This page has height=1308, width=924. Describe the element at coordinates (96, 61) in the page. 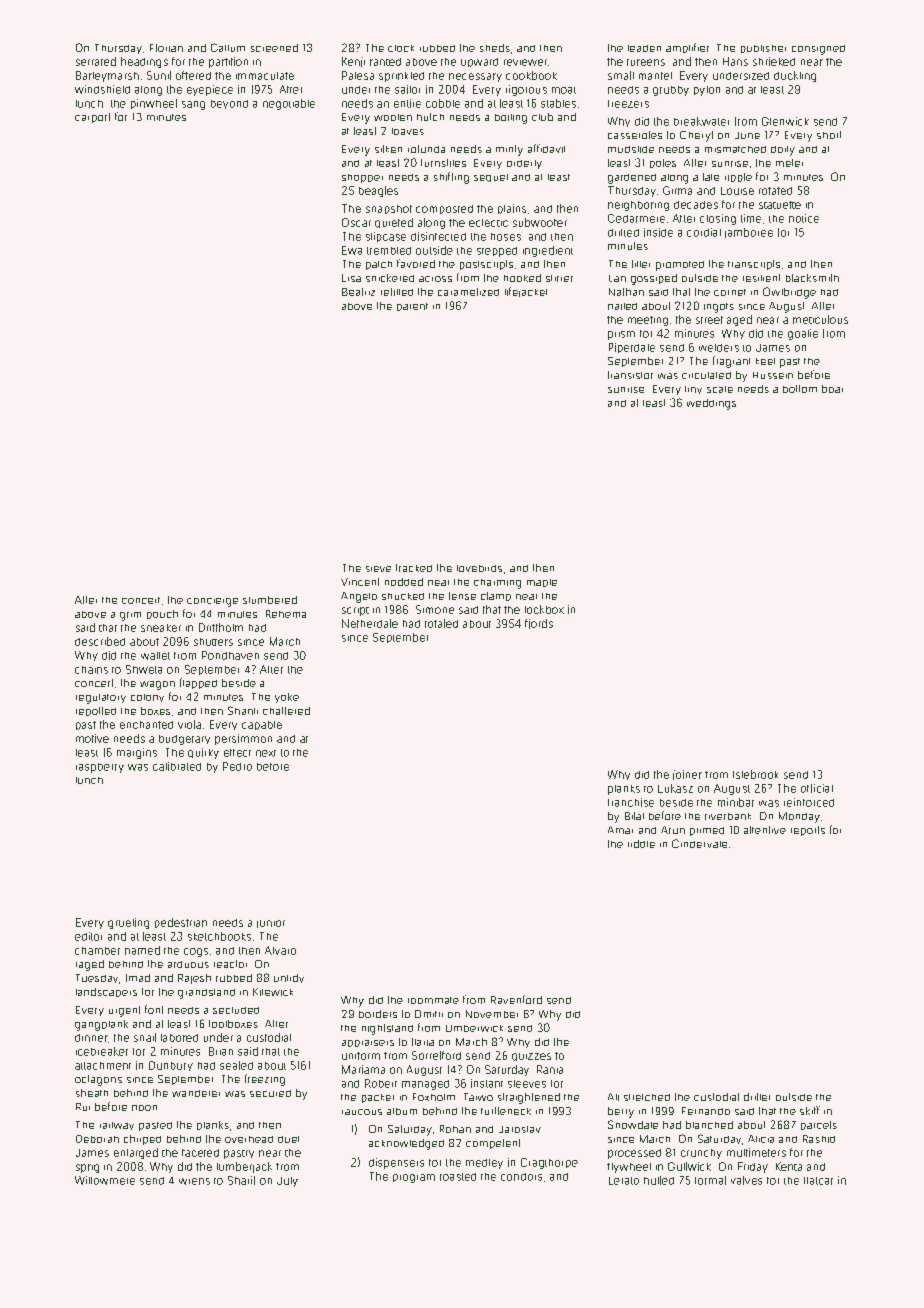

I see `serrated` at that location.
